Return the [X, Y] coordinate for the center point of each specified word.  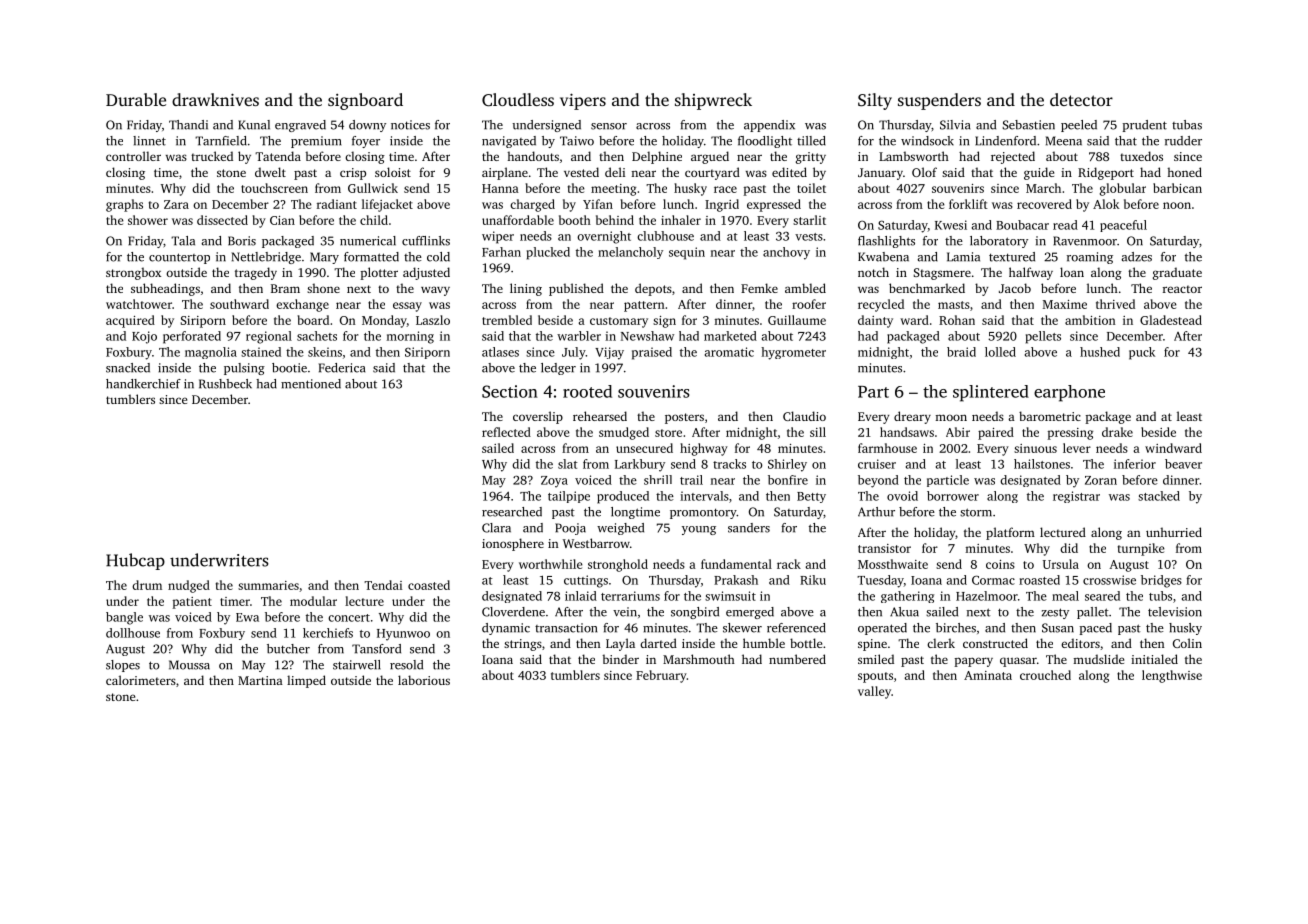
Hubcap [135, 561]
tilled [811, 141]
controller [133, 156]
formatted [371, 257]
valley [874, 692]
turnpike [1141, 549]
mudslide [1098, 659]
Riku [813, 580]
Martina [260, 680]
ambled [805, 288]
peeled [1079, 126]
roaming [1090, 258]
